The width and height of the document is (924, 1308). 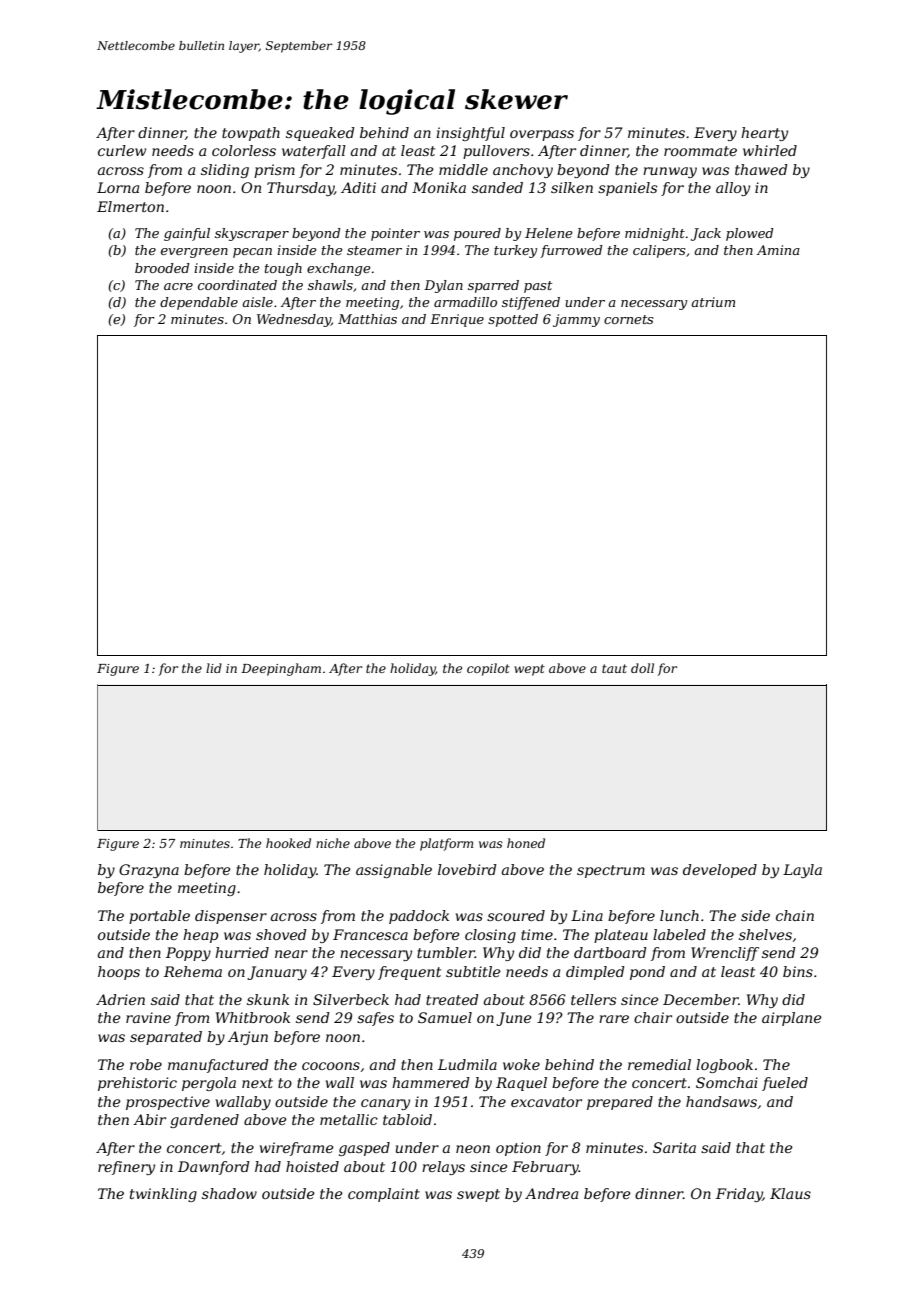 I want to click on February, so click(x=545, y=1168).
